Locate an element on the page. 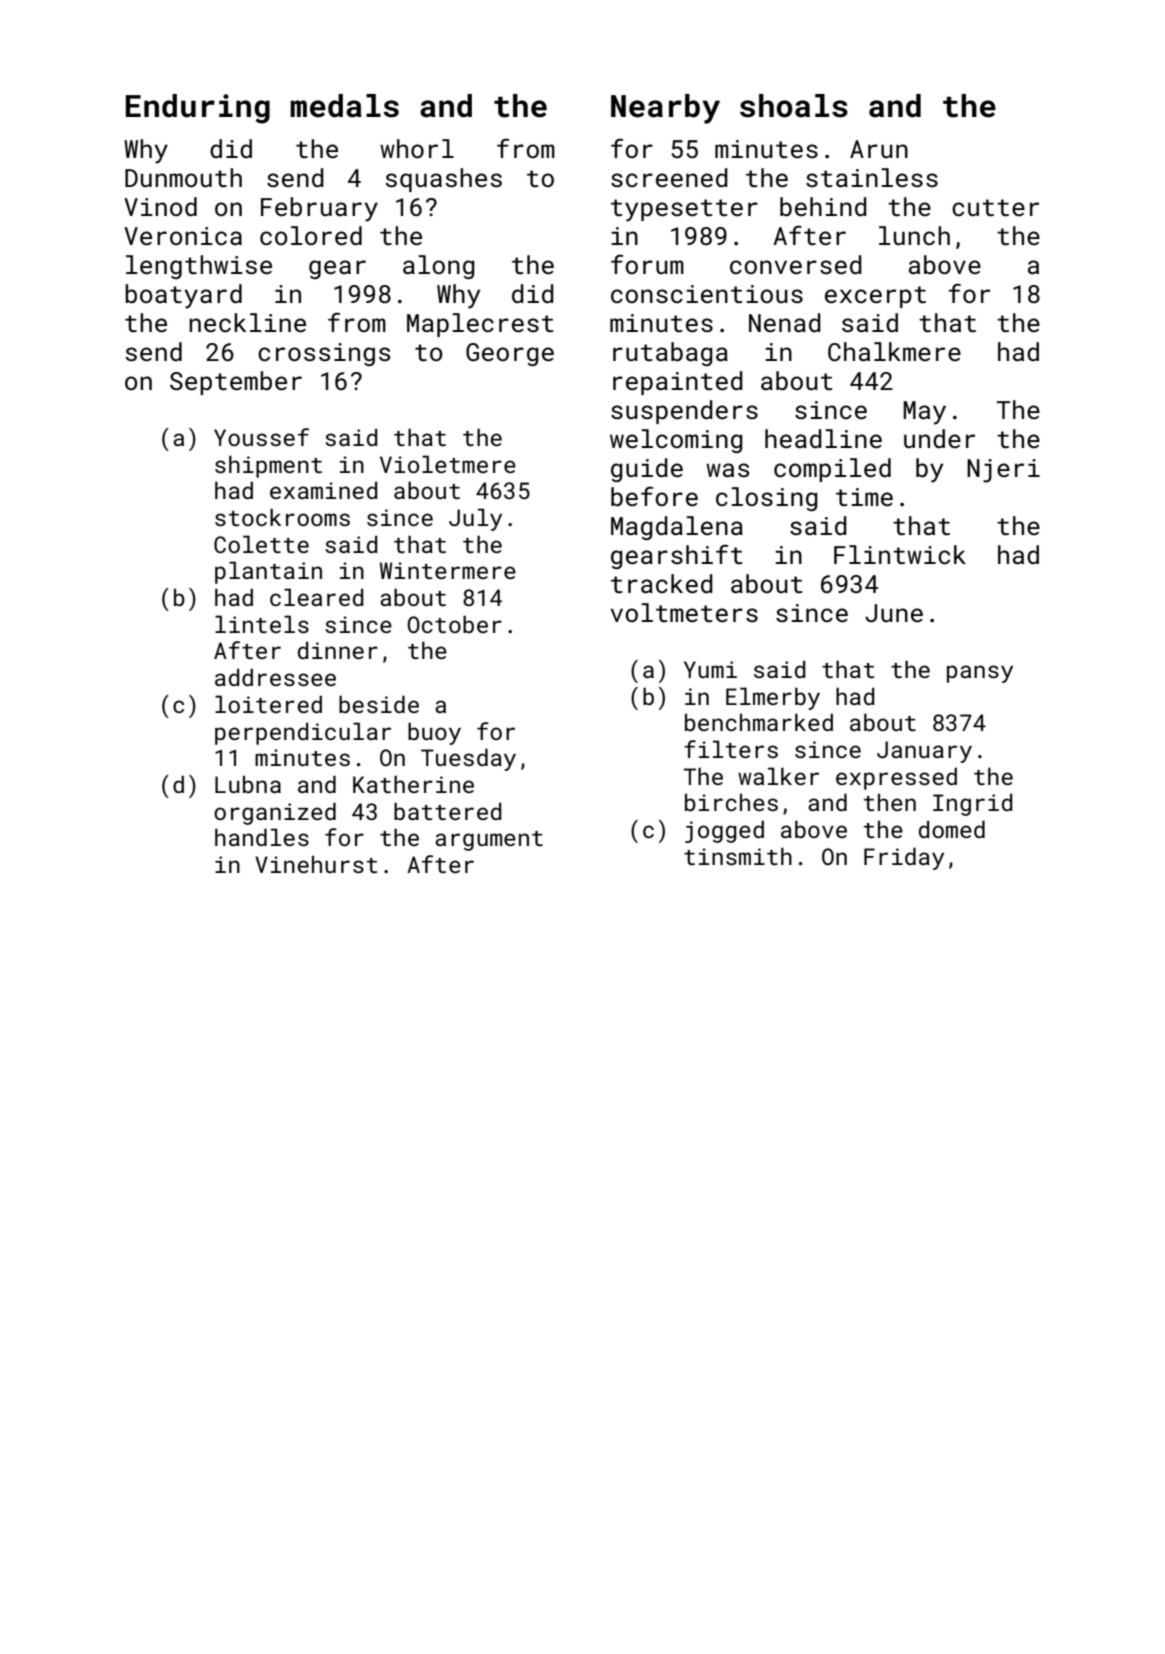 The height and width of the page is (1654, 1165). February is located at coordinates (319, 209).
